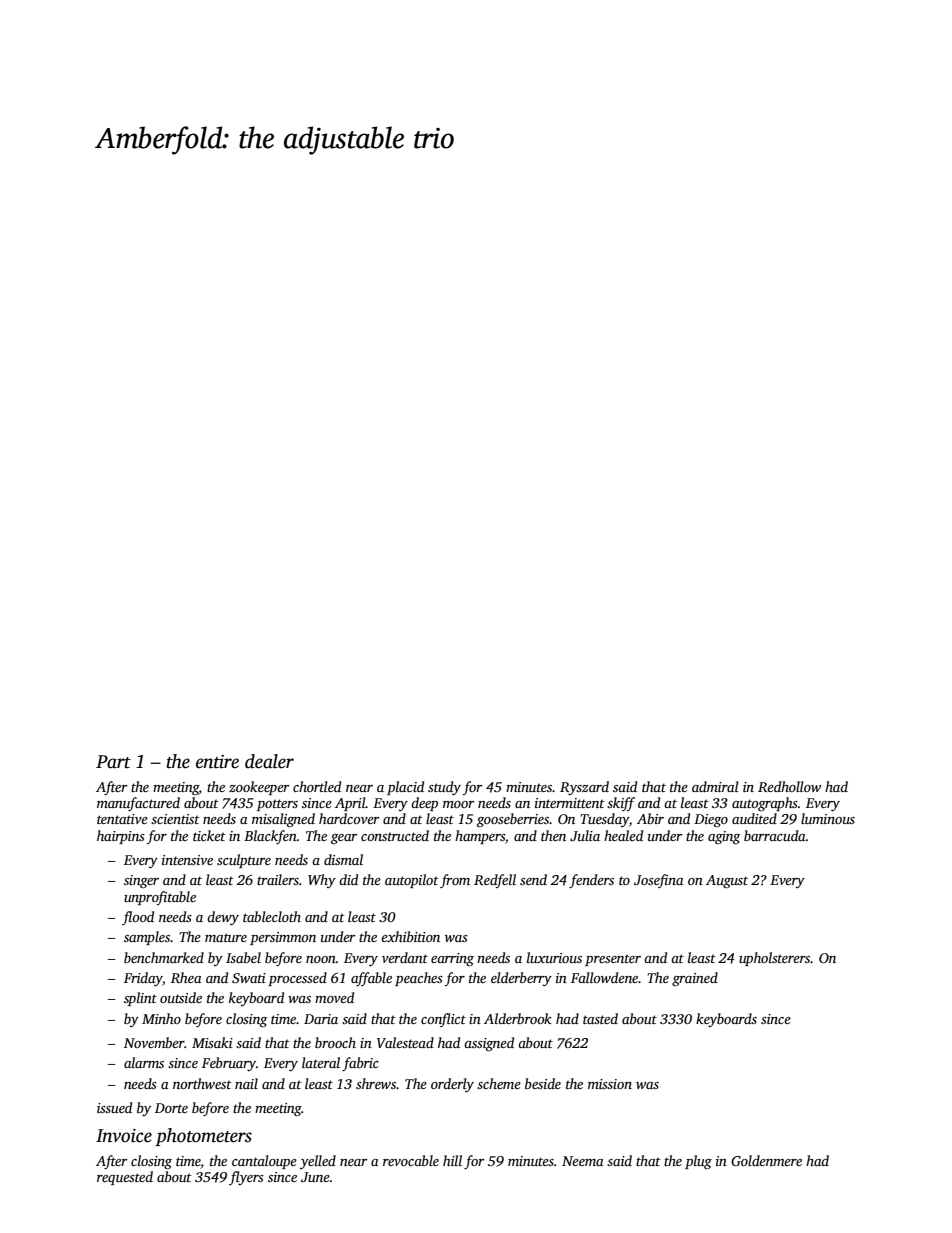 The image size is (952, 1233). Describe the element at coordinates (376, 1083) in the document. I see `shrews` at that location.
